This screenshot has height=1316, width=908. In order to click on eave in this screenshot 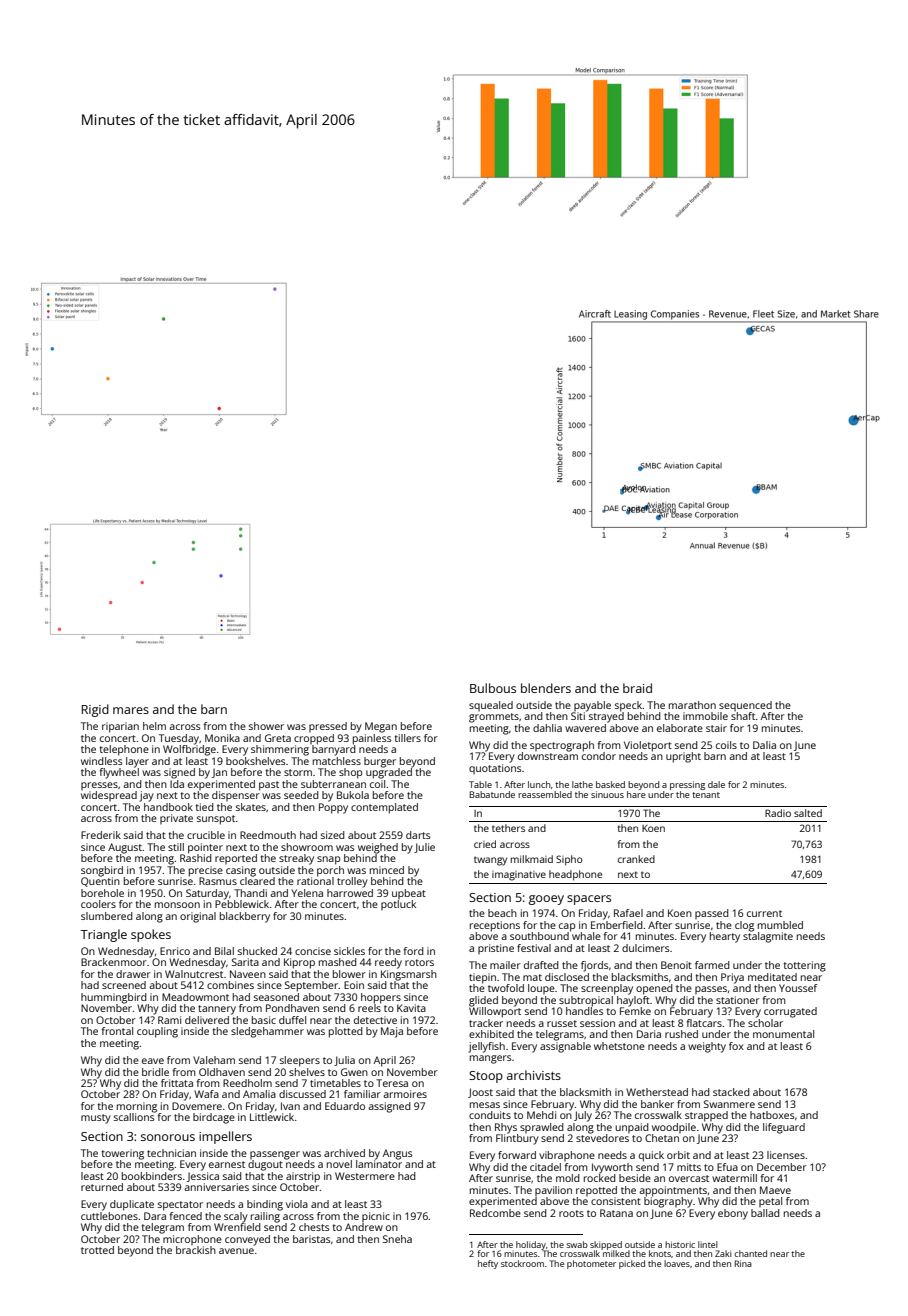, I will do `click(153, 1061)`.
